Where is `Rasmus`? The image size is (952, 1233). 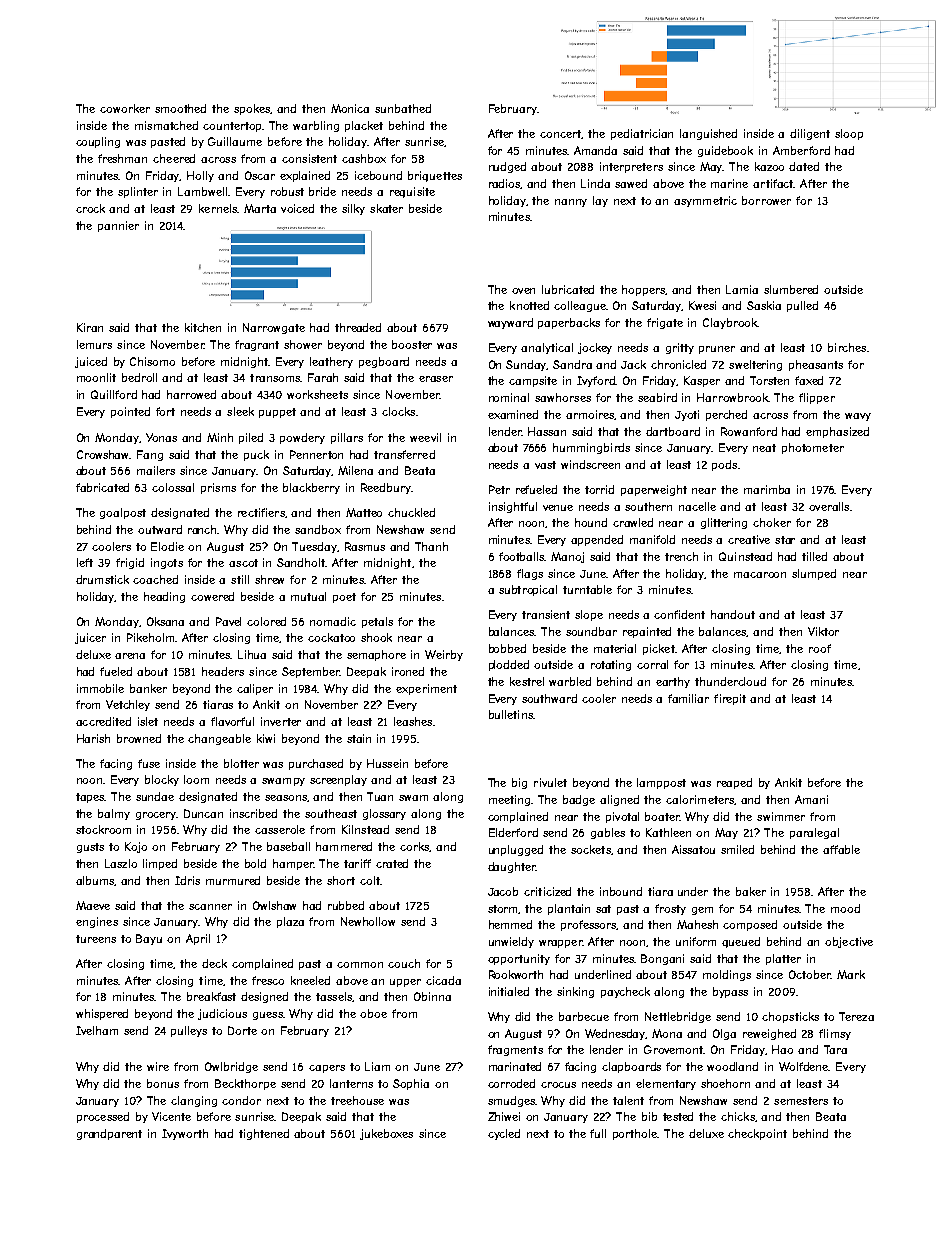 Rasmus is located at coordinates (365, 546).
